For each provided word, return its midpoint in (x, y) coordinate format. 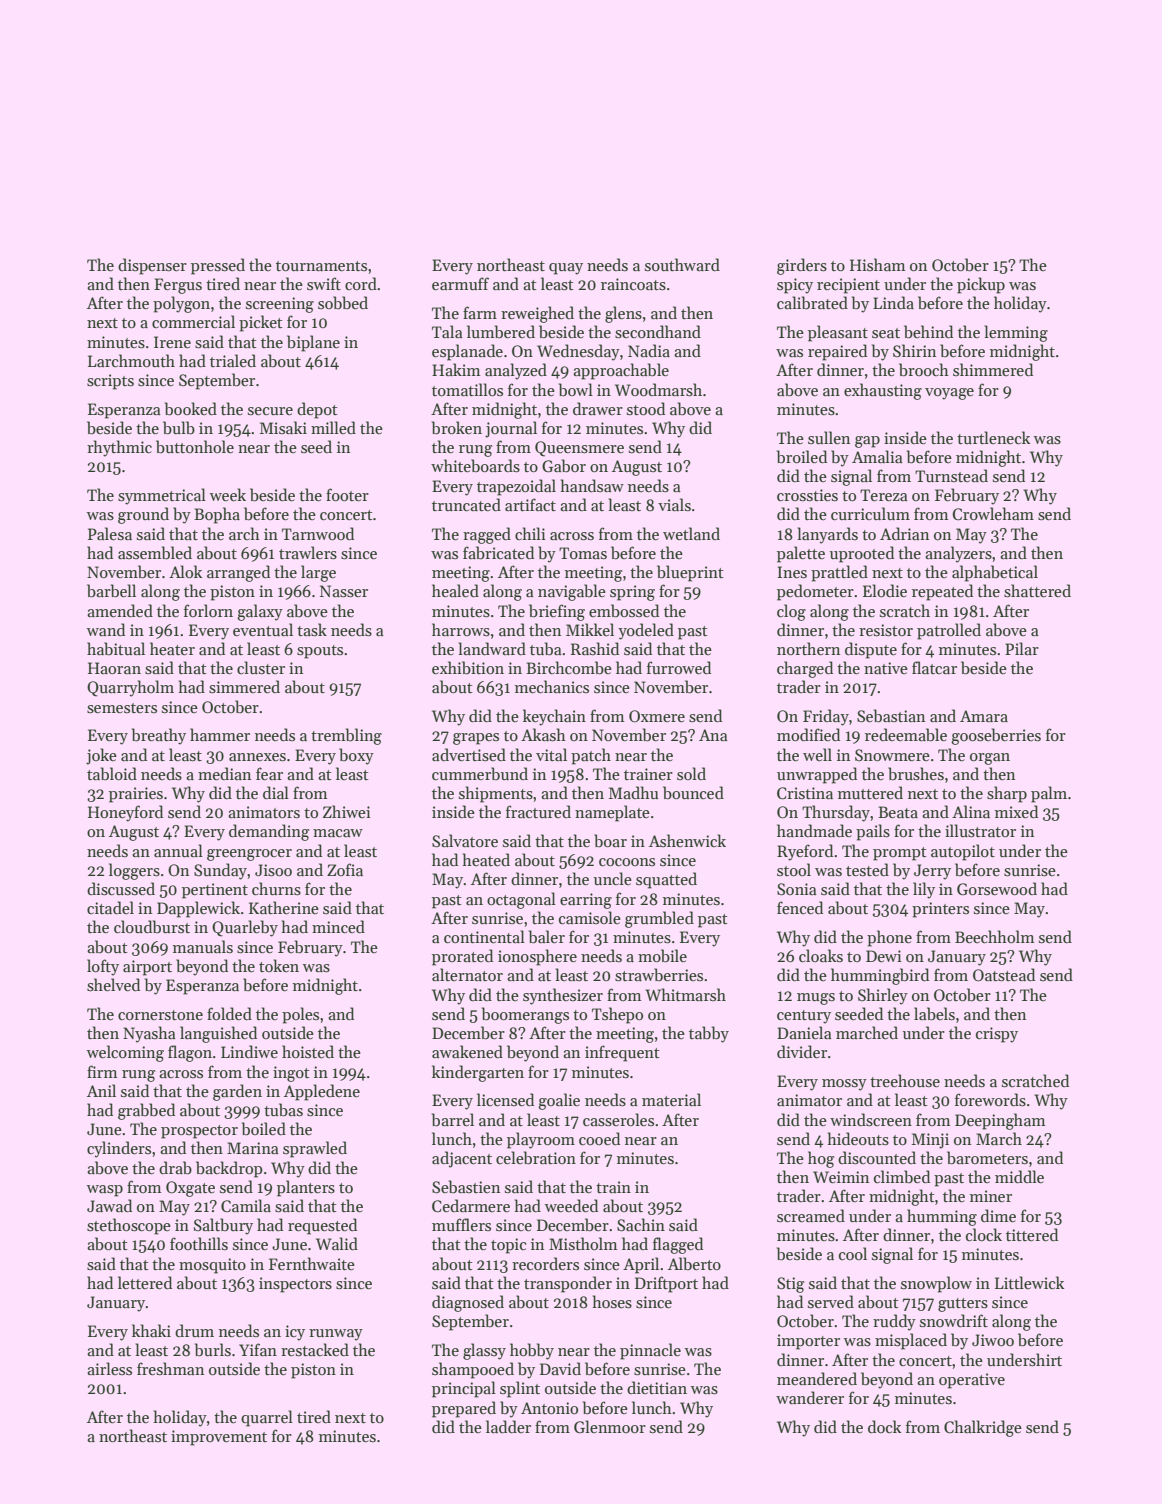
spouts (320, 652)
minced (338, 926)
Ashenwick (687, 840)
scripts (110, 382)
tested (867, 869)
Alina (971, 811)
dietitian (657, 1387)
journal (511, 429)
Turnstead (951, 475)
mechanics (552, 686)
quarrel (267, 1418)
